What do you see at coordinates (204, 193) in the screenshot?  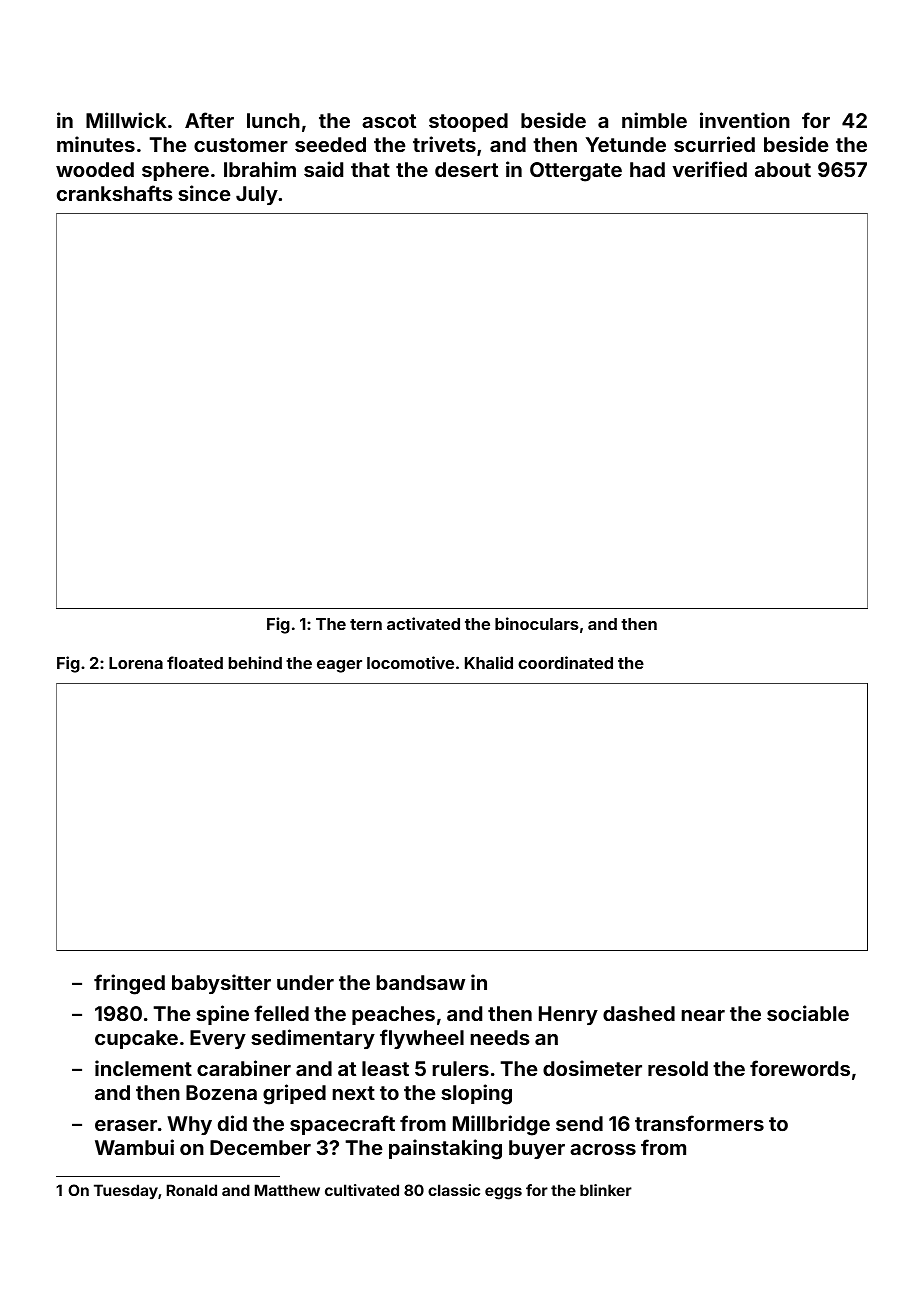 I see `since` at bounding box center [204, 193].
